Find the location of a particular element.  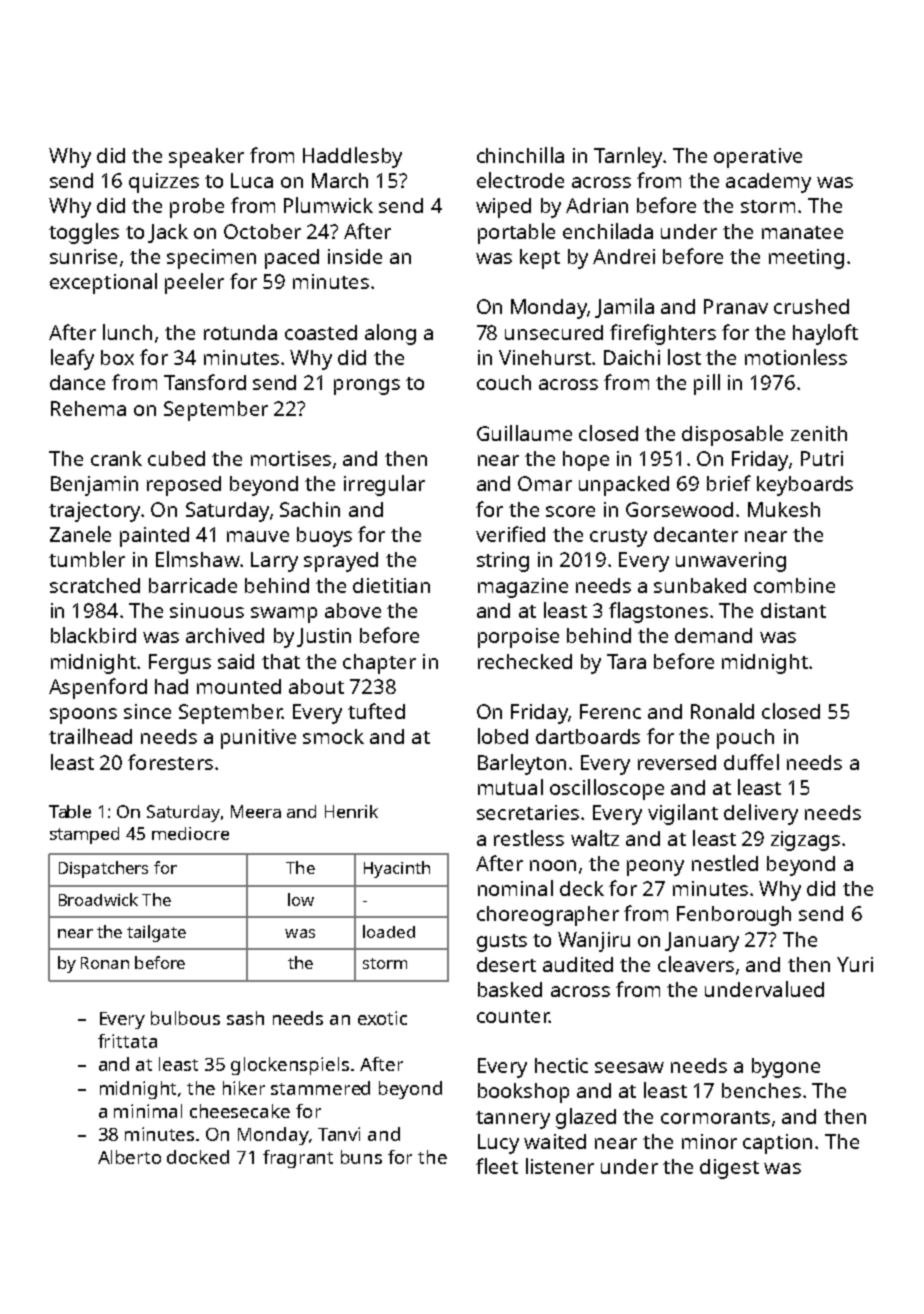

Tarnley is located at coordinates (628, 157).
